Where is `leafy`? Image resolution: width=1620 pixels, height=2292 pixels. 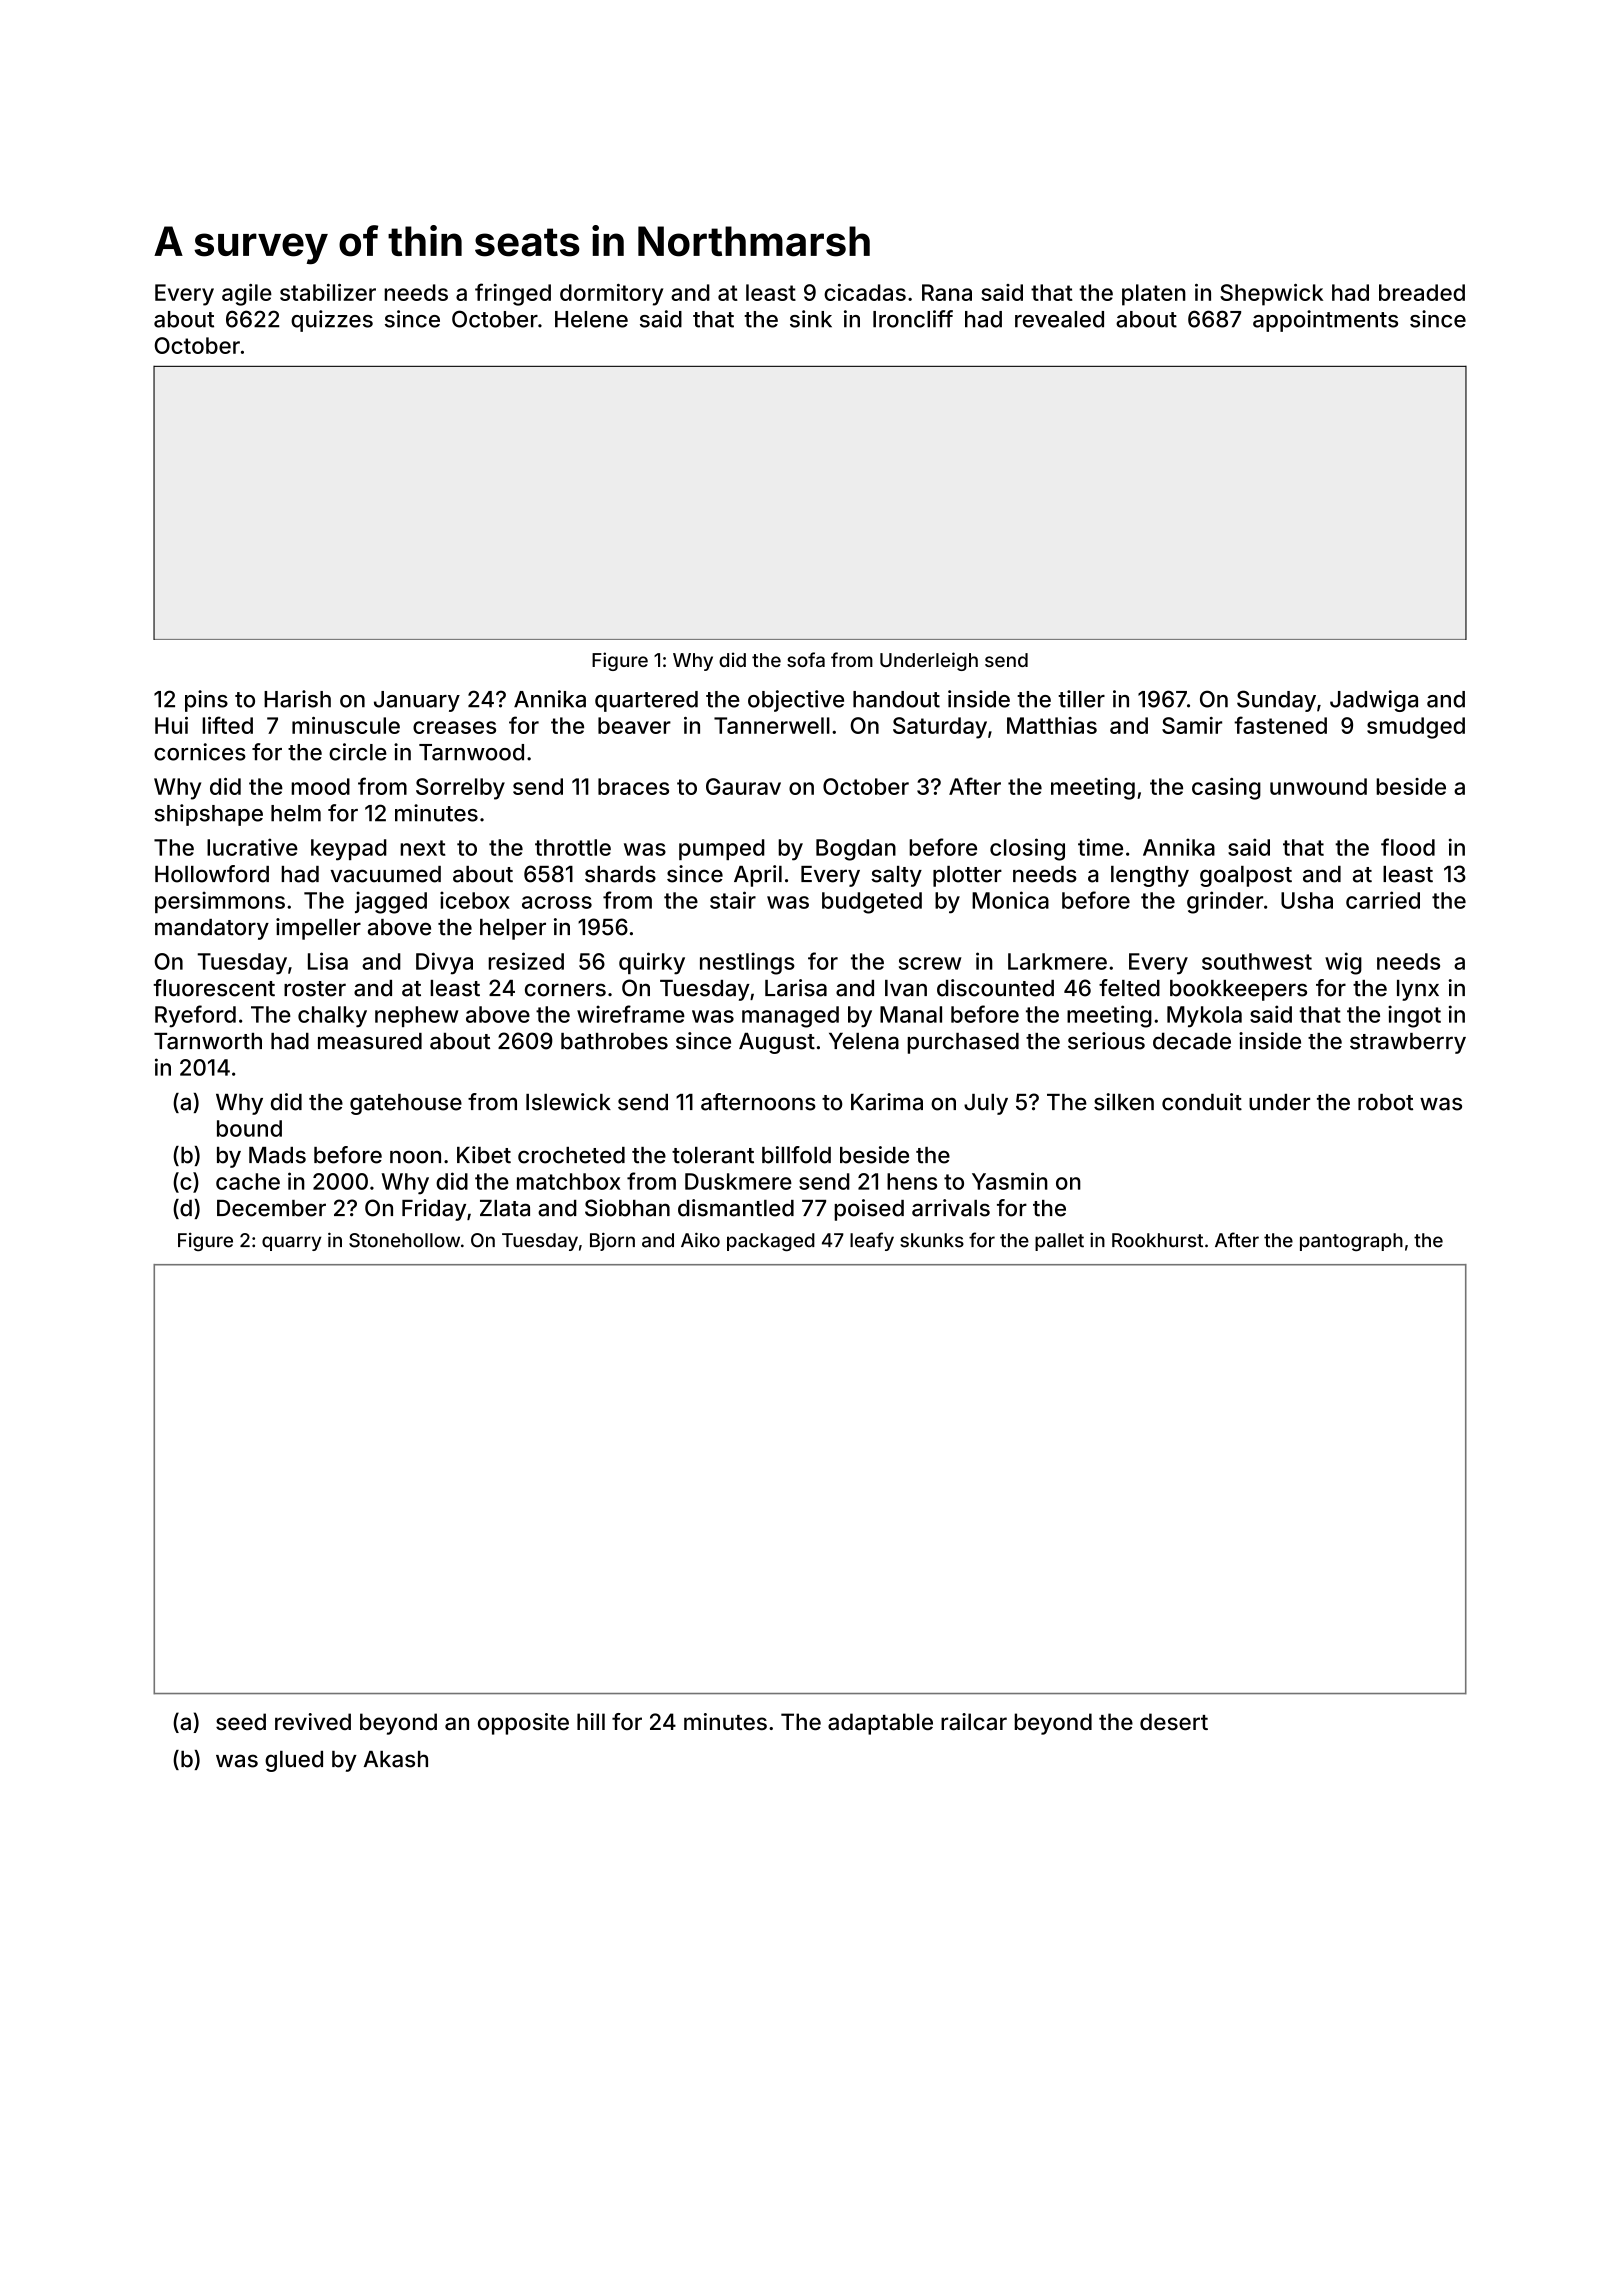 leafy is located at coordinates (872, 1241).
